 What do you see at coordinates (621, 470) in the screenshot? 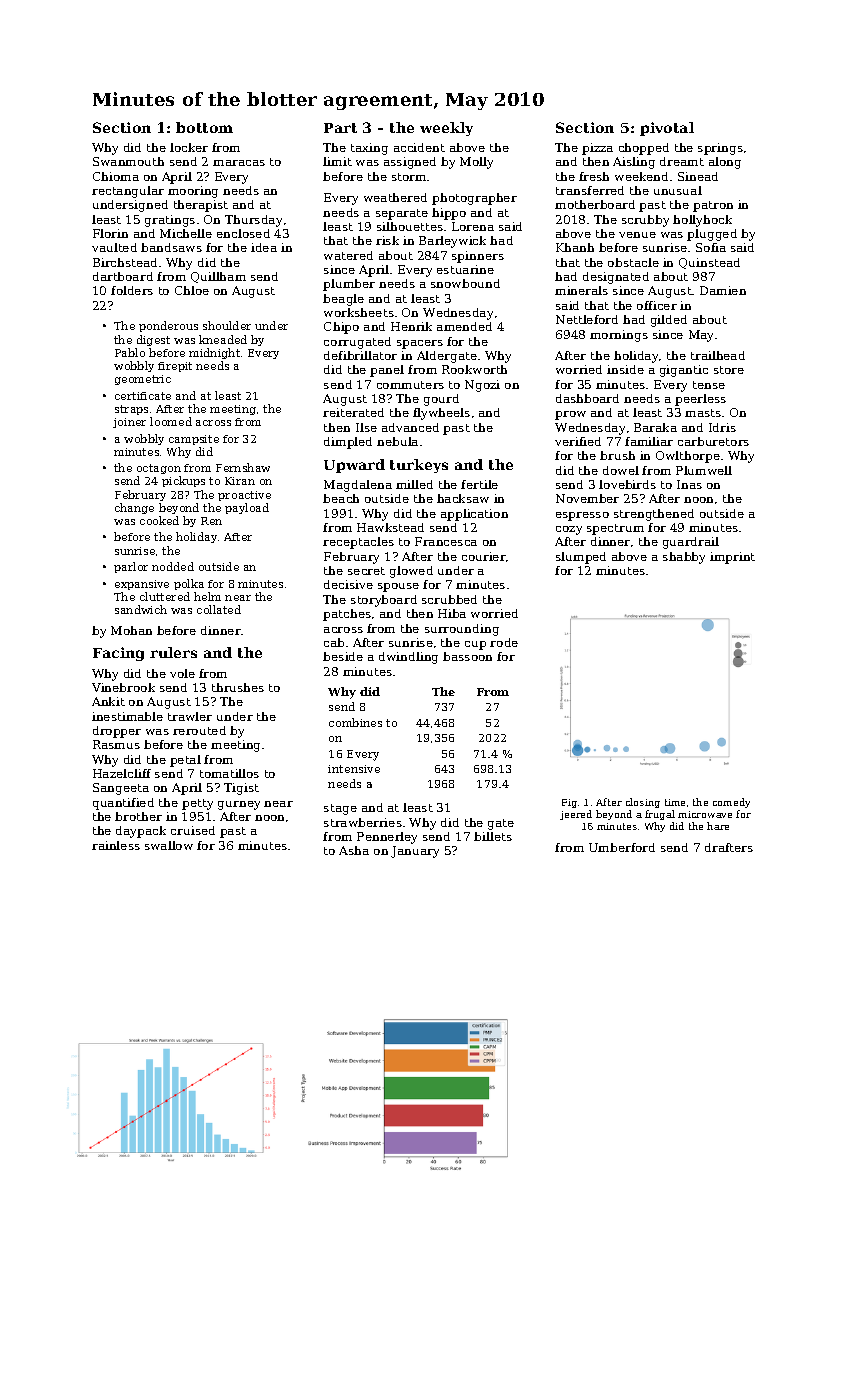
I see `dowel` at bounding box center [621, 470].
